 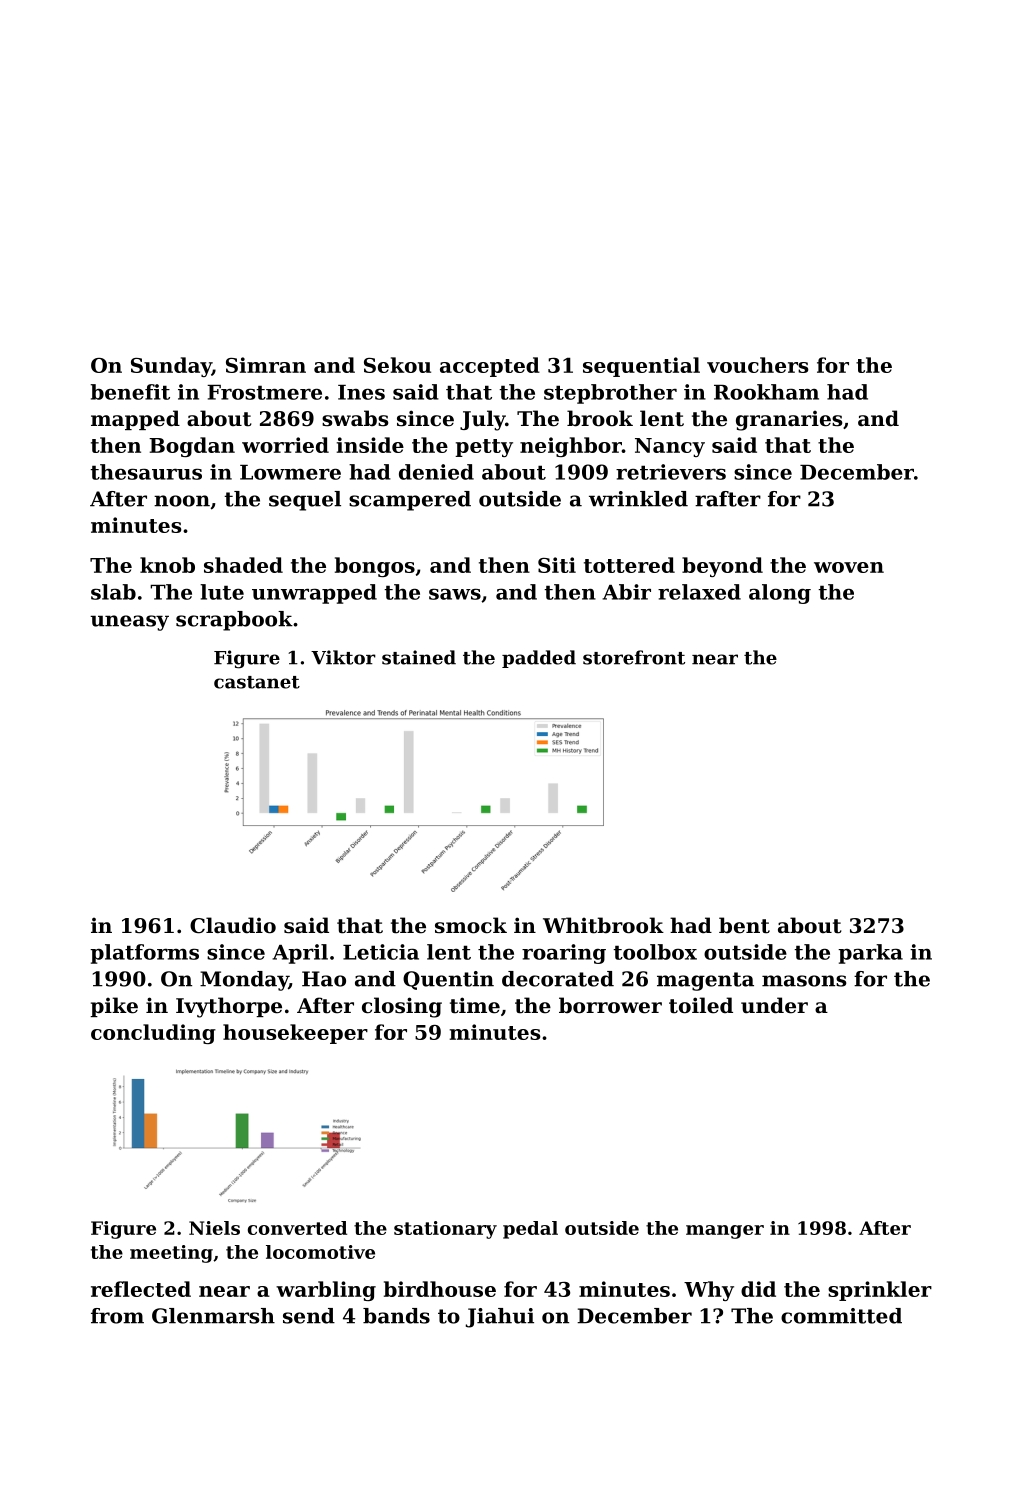 What do you see at coordinates (870, 954) in the screenshot?
I see `parka` at bounding box center [870, 954].
